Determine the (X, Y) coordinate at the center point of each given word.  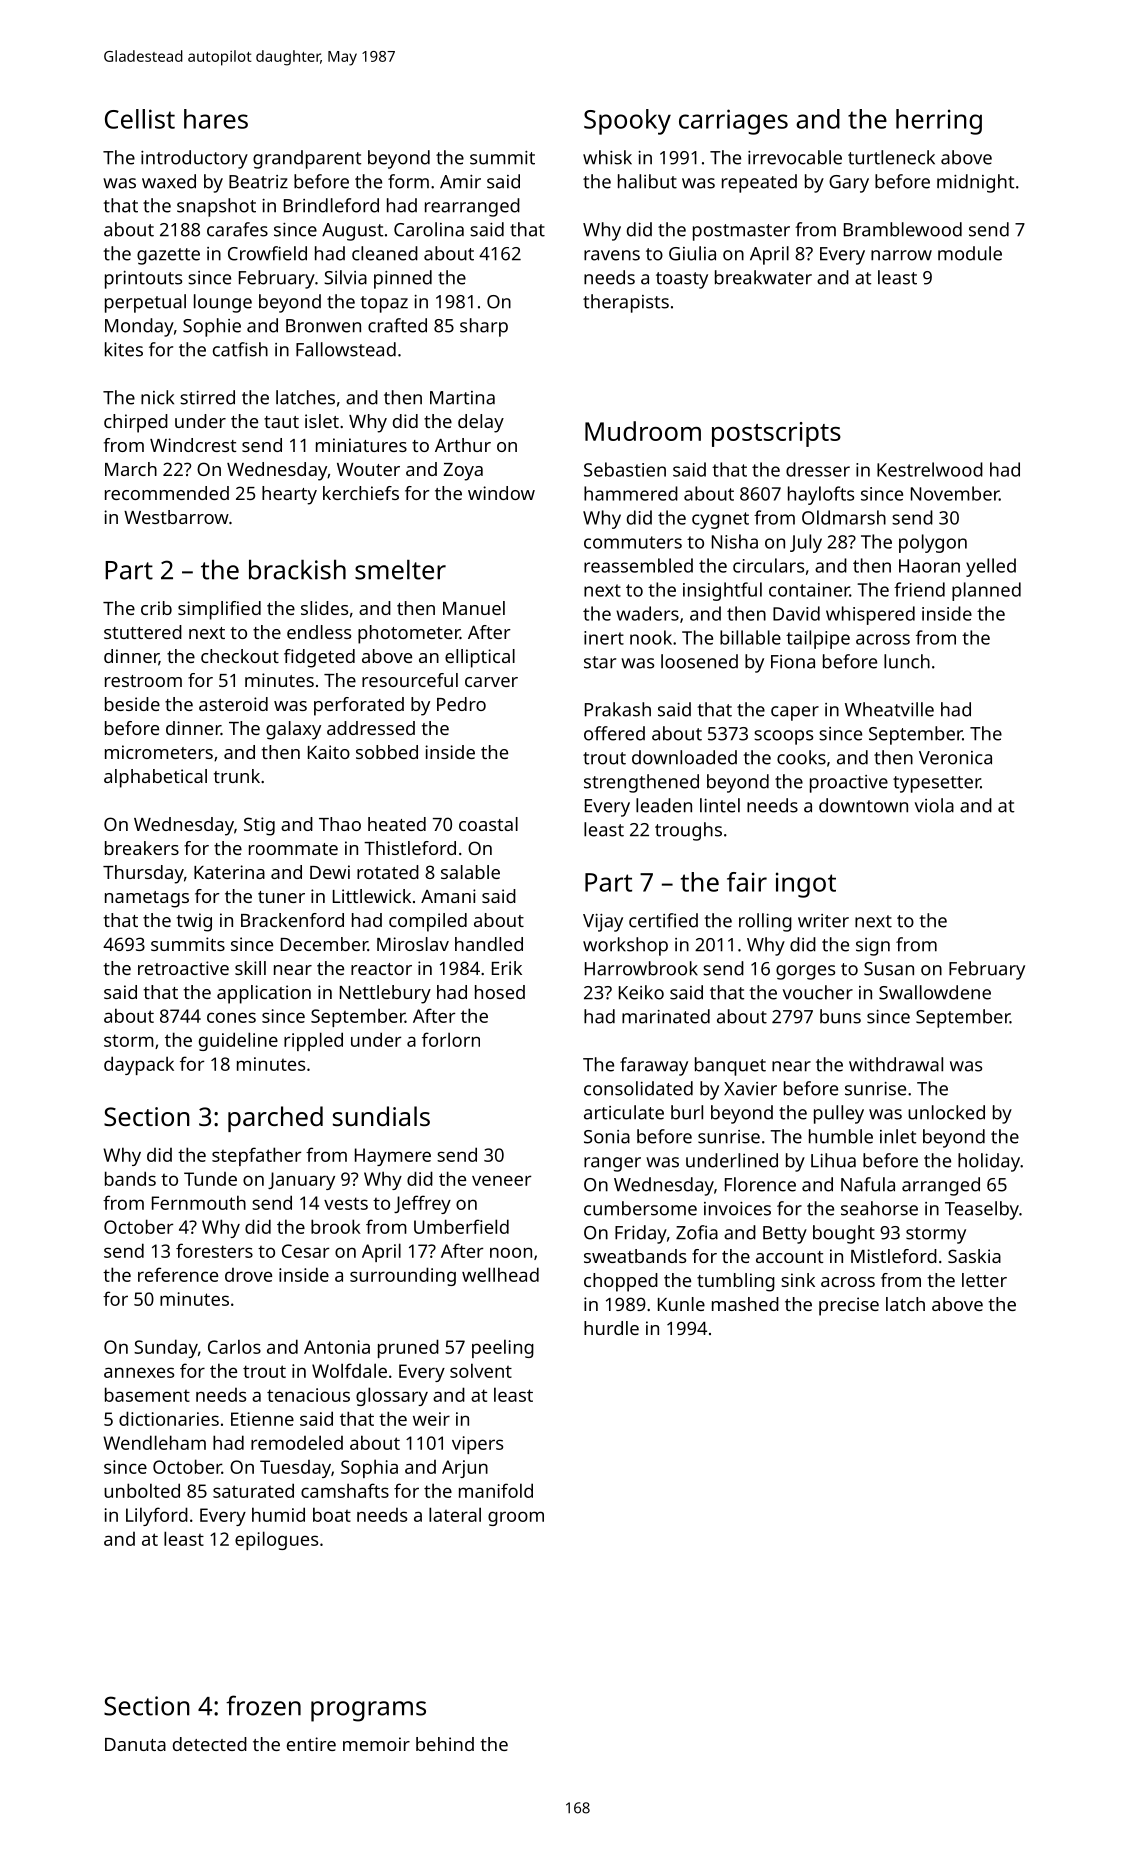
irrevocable (795, 157)
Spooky (627, 122)
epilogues (276, 1540)
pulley (839, 1114)
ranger (612, 1164)
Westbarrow (176, 517)
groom (516, 1518)
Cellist (140, 119)
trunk (237, 776)
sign (873, 947)
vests (346, 1203)
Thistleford (410, 848)
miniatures (361, 445)
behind (445, 1744)
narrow (901, 255)
